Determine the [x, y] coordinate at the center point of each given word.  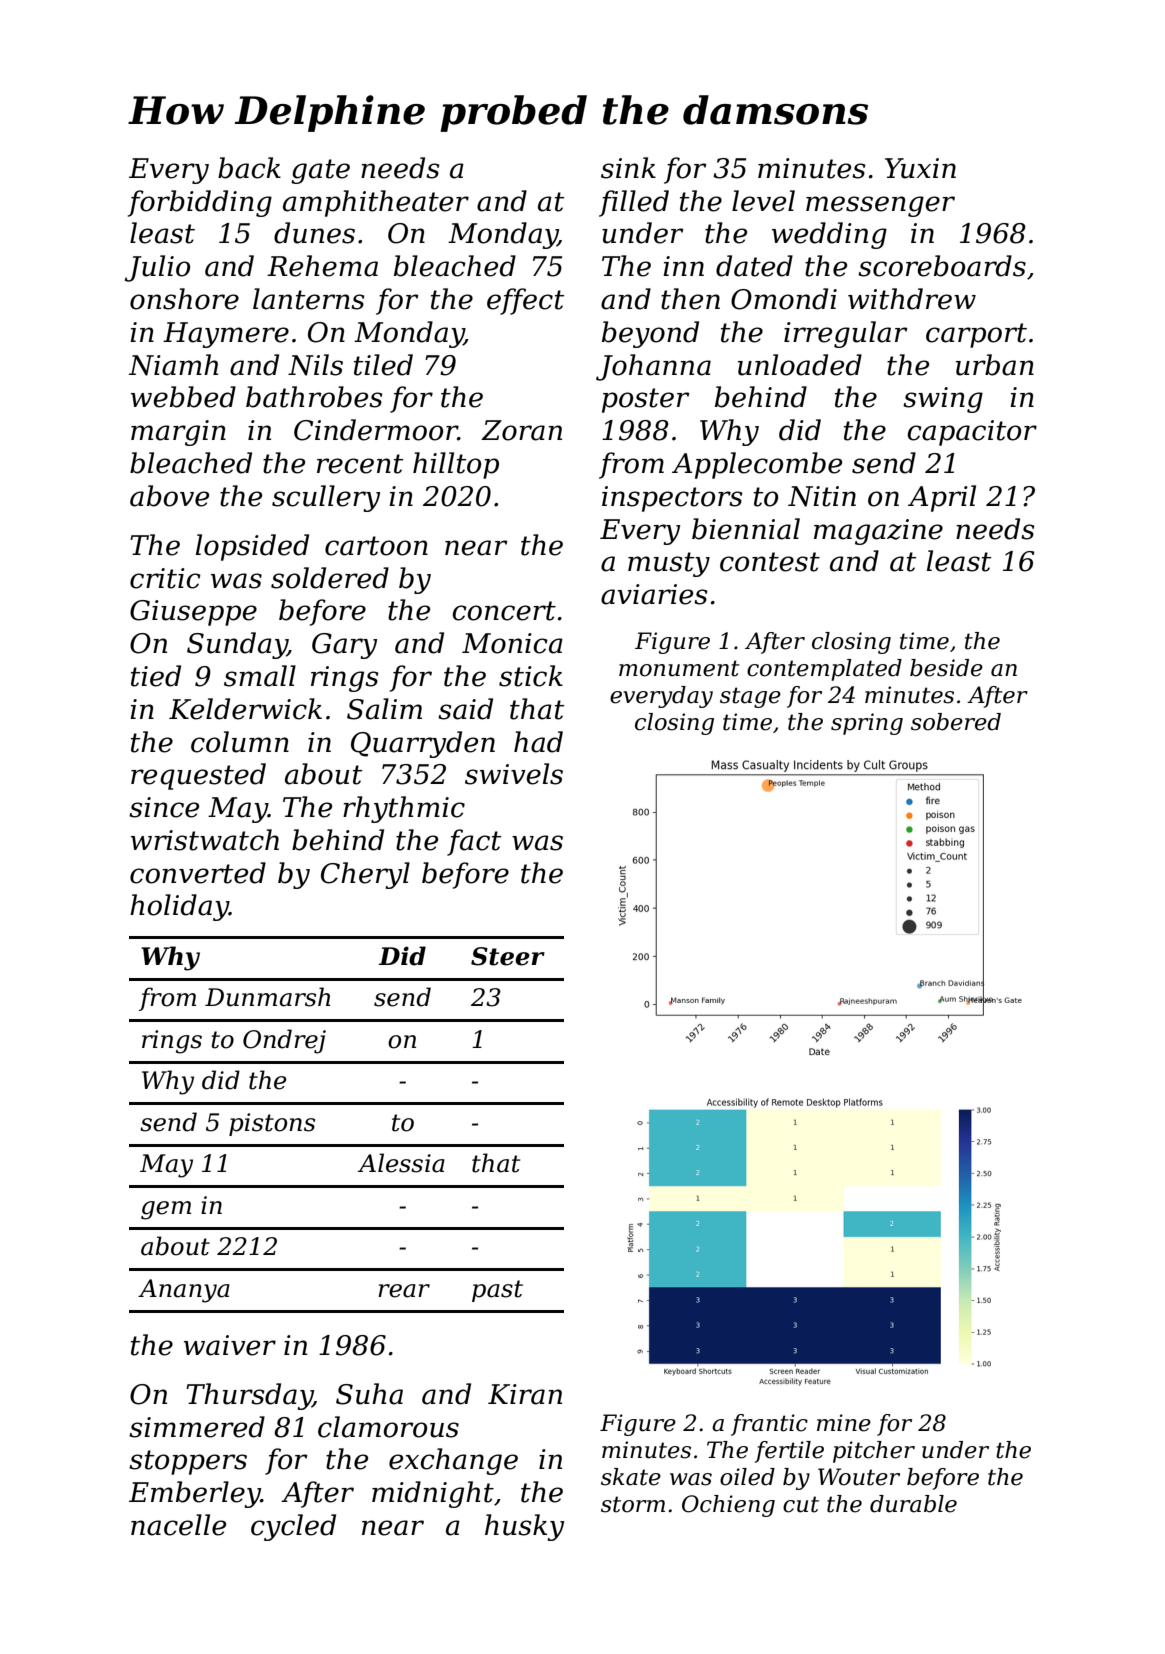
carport [976, 335]
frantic [769, 1425]
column [240, 742]
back [249, 168]
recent [360, 464]
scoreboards [942, 266]
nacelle [178, 1525]
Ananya [184, 1291]
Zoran [521, 430]
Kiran [525, 1394]
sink [628, 168]
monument [679, 668]
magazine [878, 532]
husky [524, 1527]
